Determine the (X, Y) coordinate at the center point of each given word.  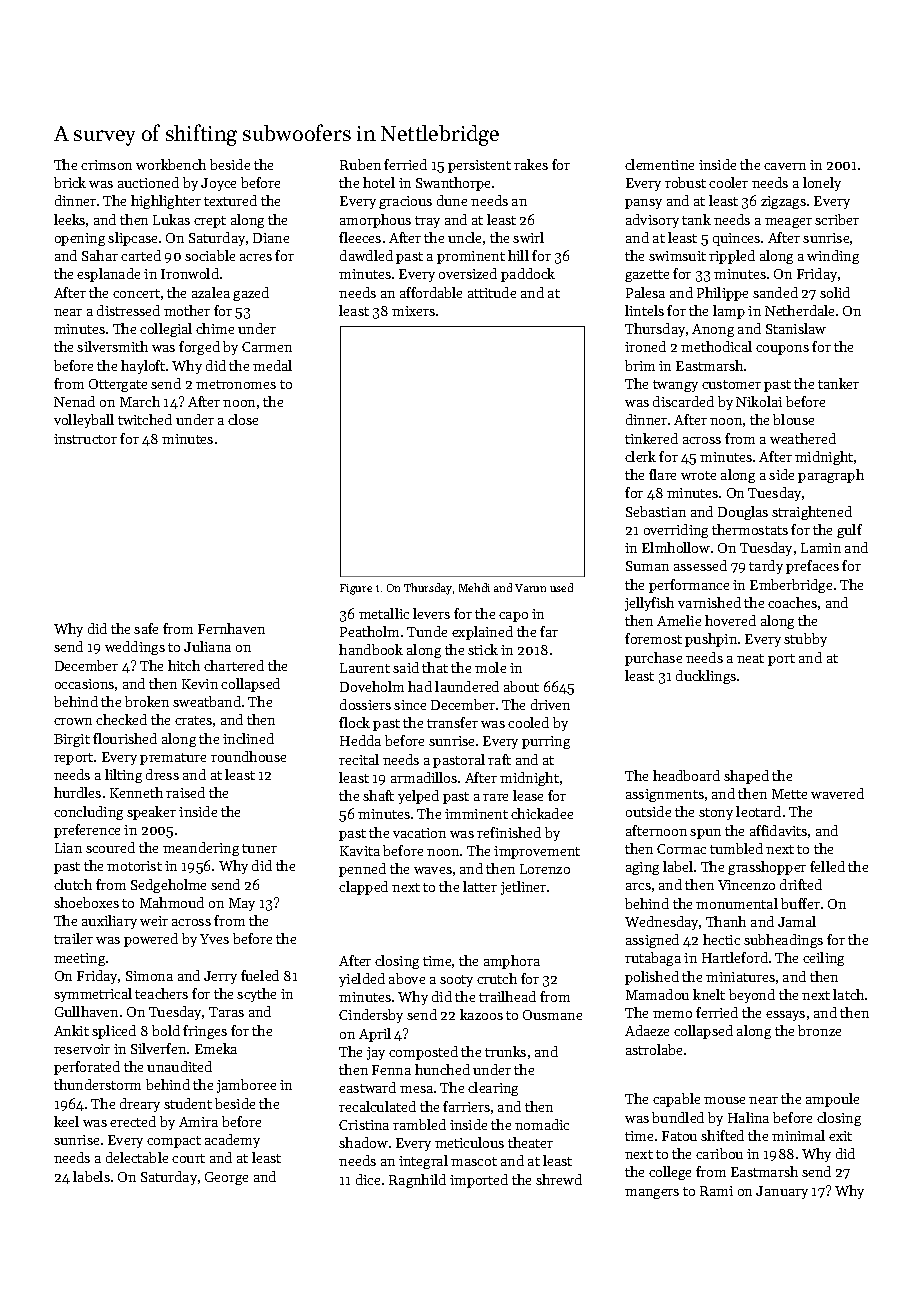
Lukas (171, 219)
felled (827, 866)
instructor (85, 439)
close (243, 419)
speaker (151, 813)
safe (146, 628)
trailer (73, 938)
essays (785, 1016)
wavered (837, 793)
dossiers (365, 704)
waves (433, 870)
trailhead (507, 996)
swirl (528, 237)
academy (232, 1141)
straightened (812, 513)
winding (833, 257)
